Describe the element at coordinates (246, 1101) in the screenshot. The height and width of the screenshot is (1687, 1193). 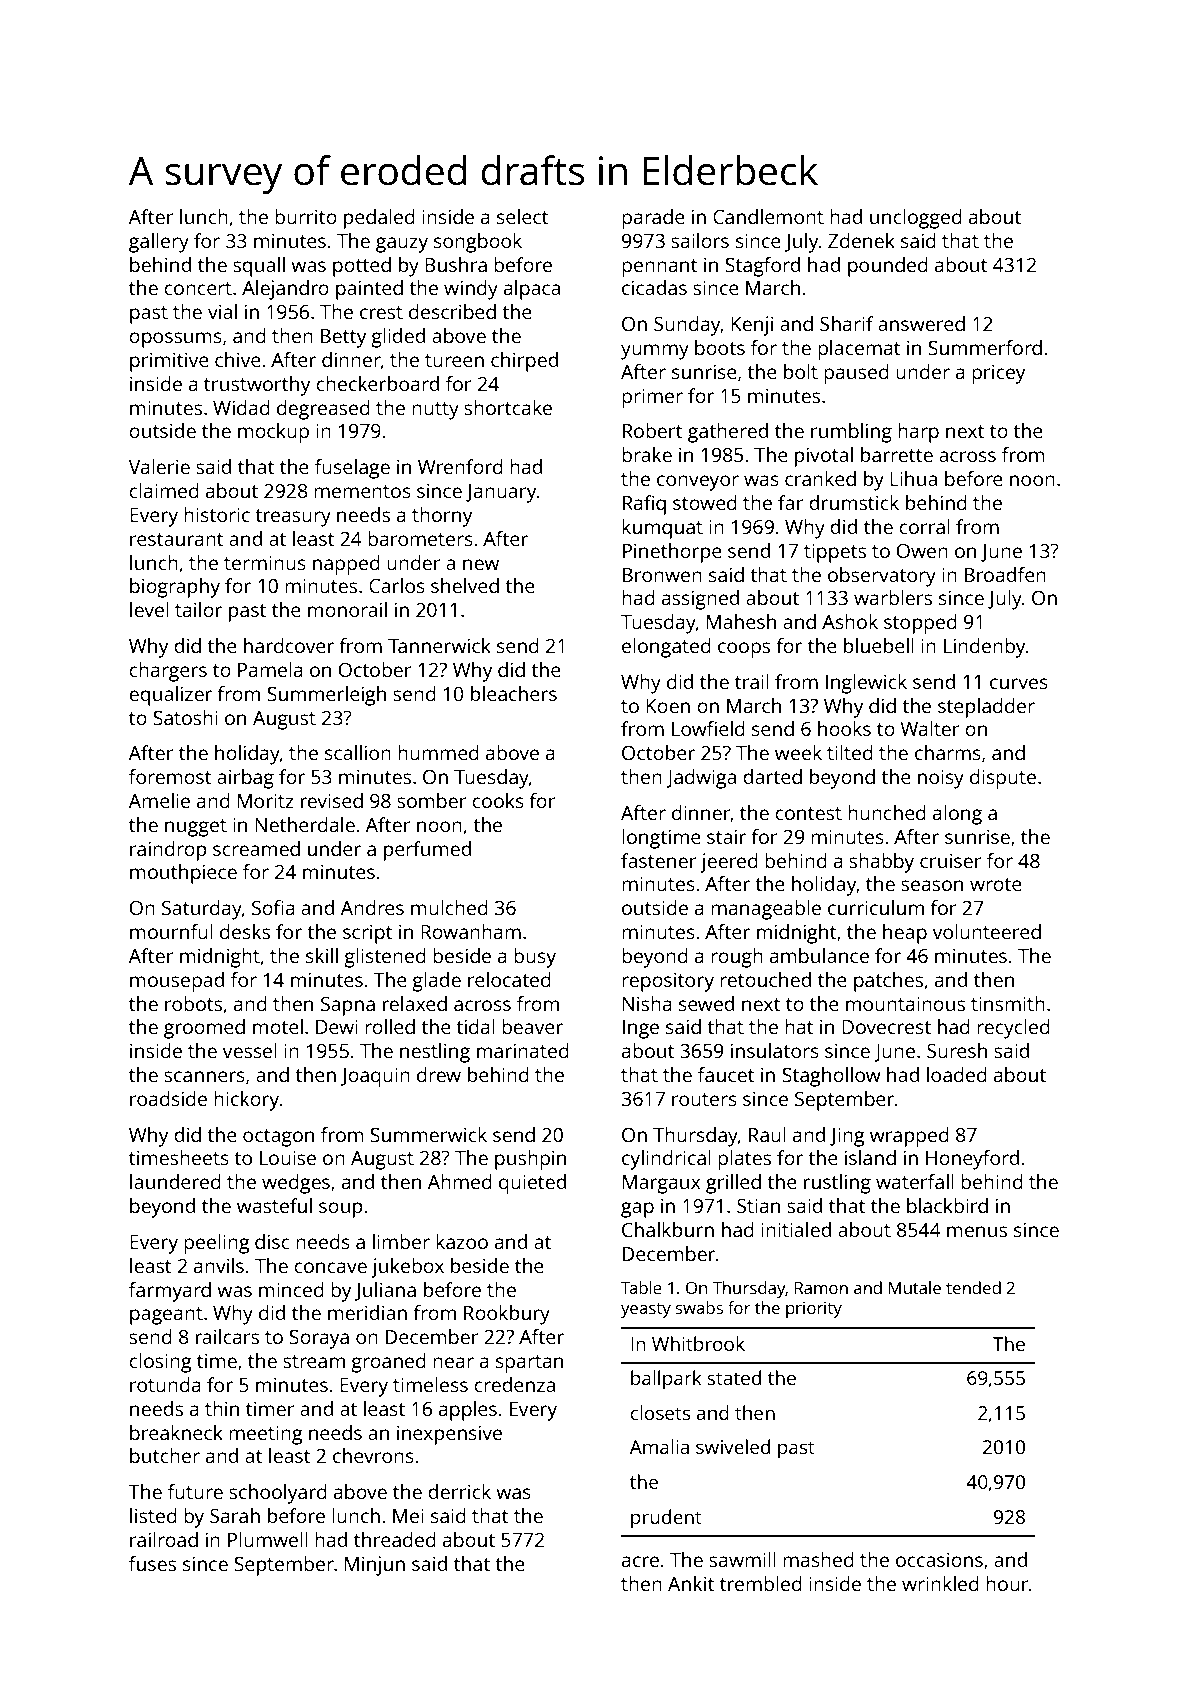
I see `hickory` at that location.
